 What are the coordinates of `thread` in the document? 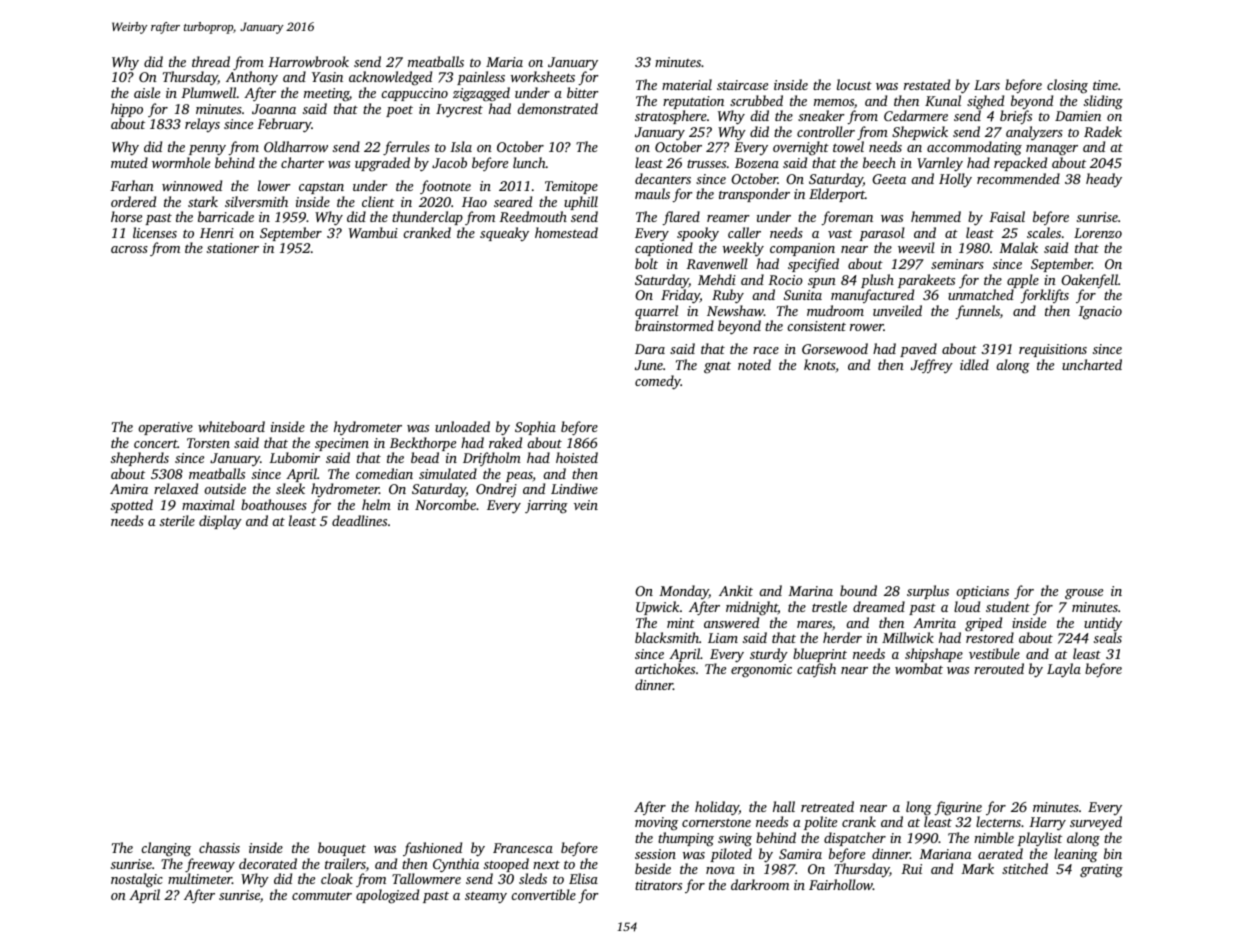 It's located at (211, 61).
